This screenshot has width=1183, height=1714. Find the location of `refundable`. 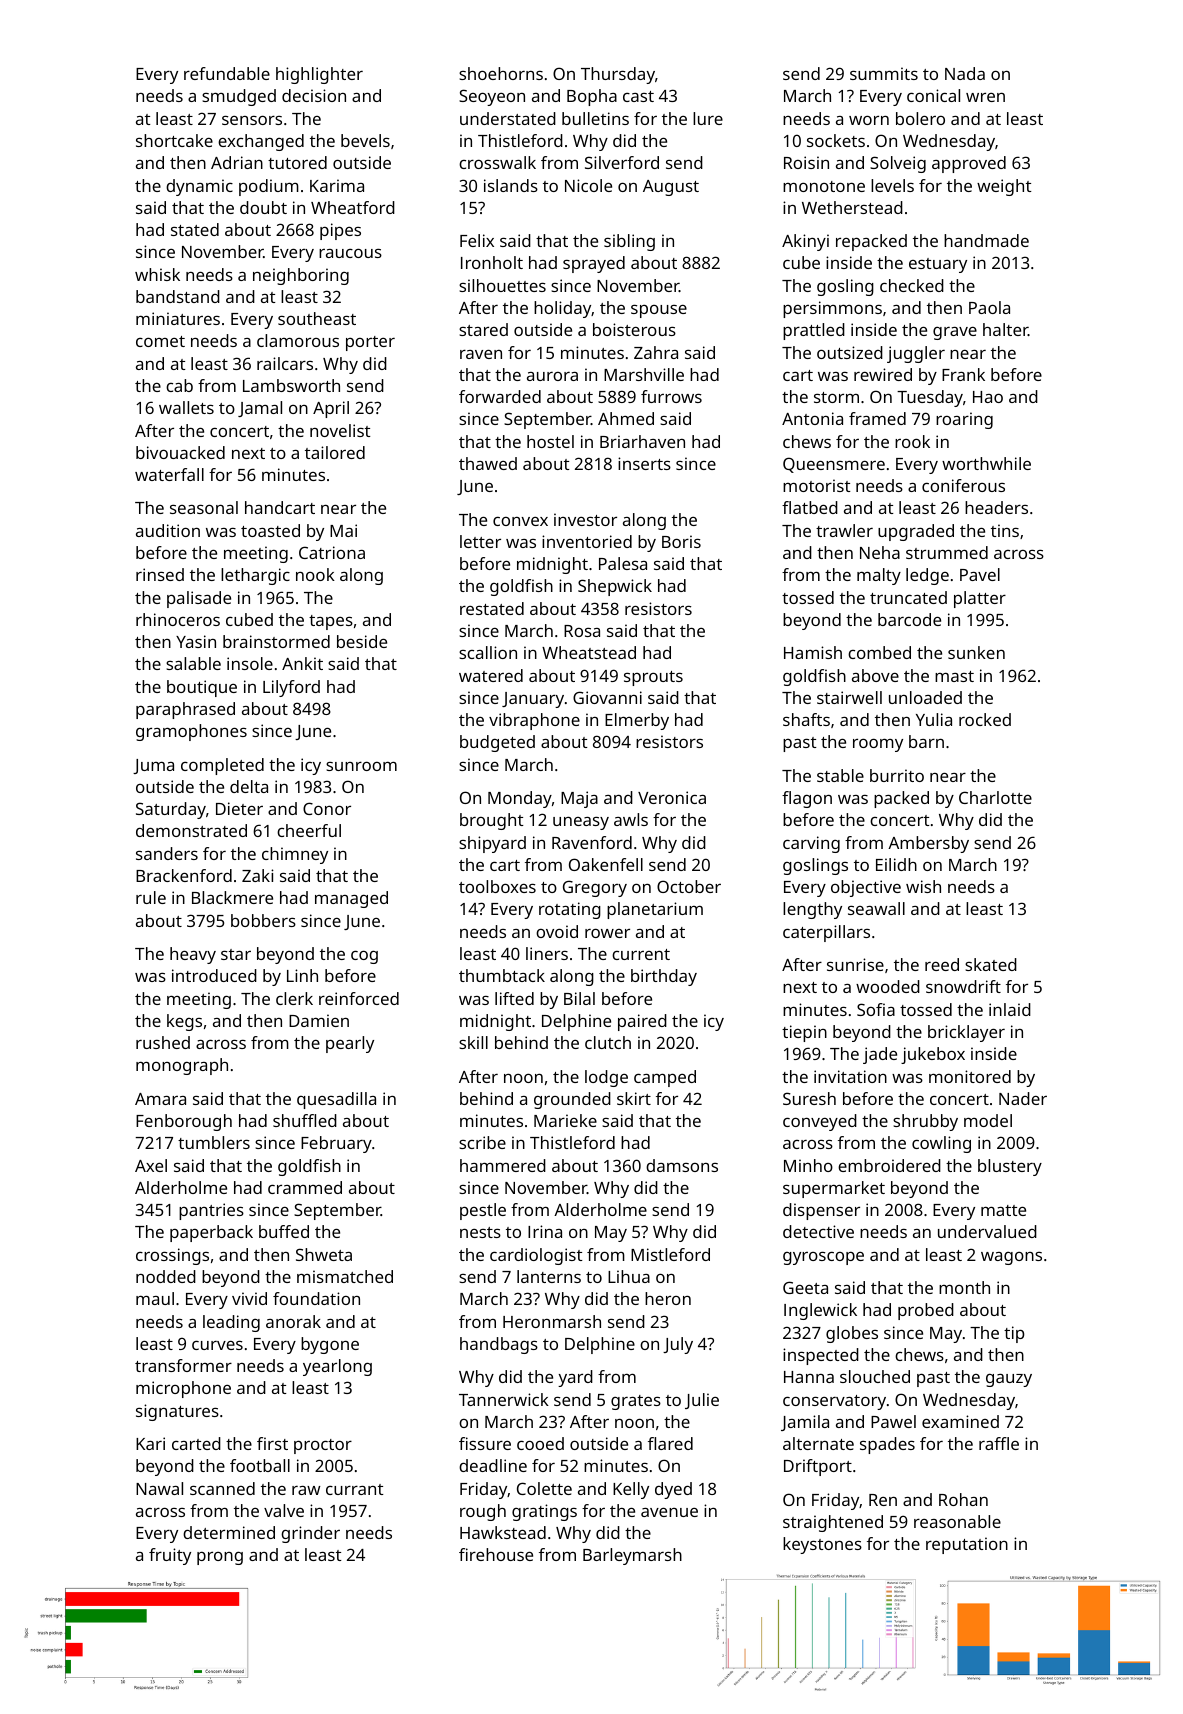

refundable is located at coordinates (227, 73).
